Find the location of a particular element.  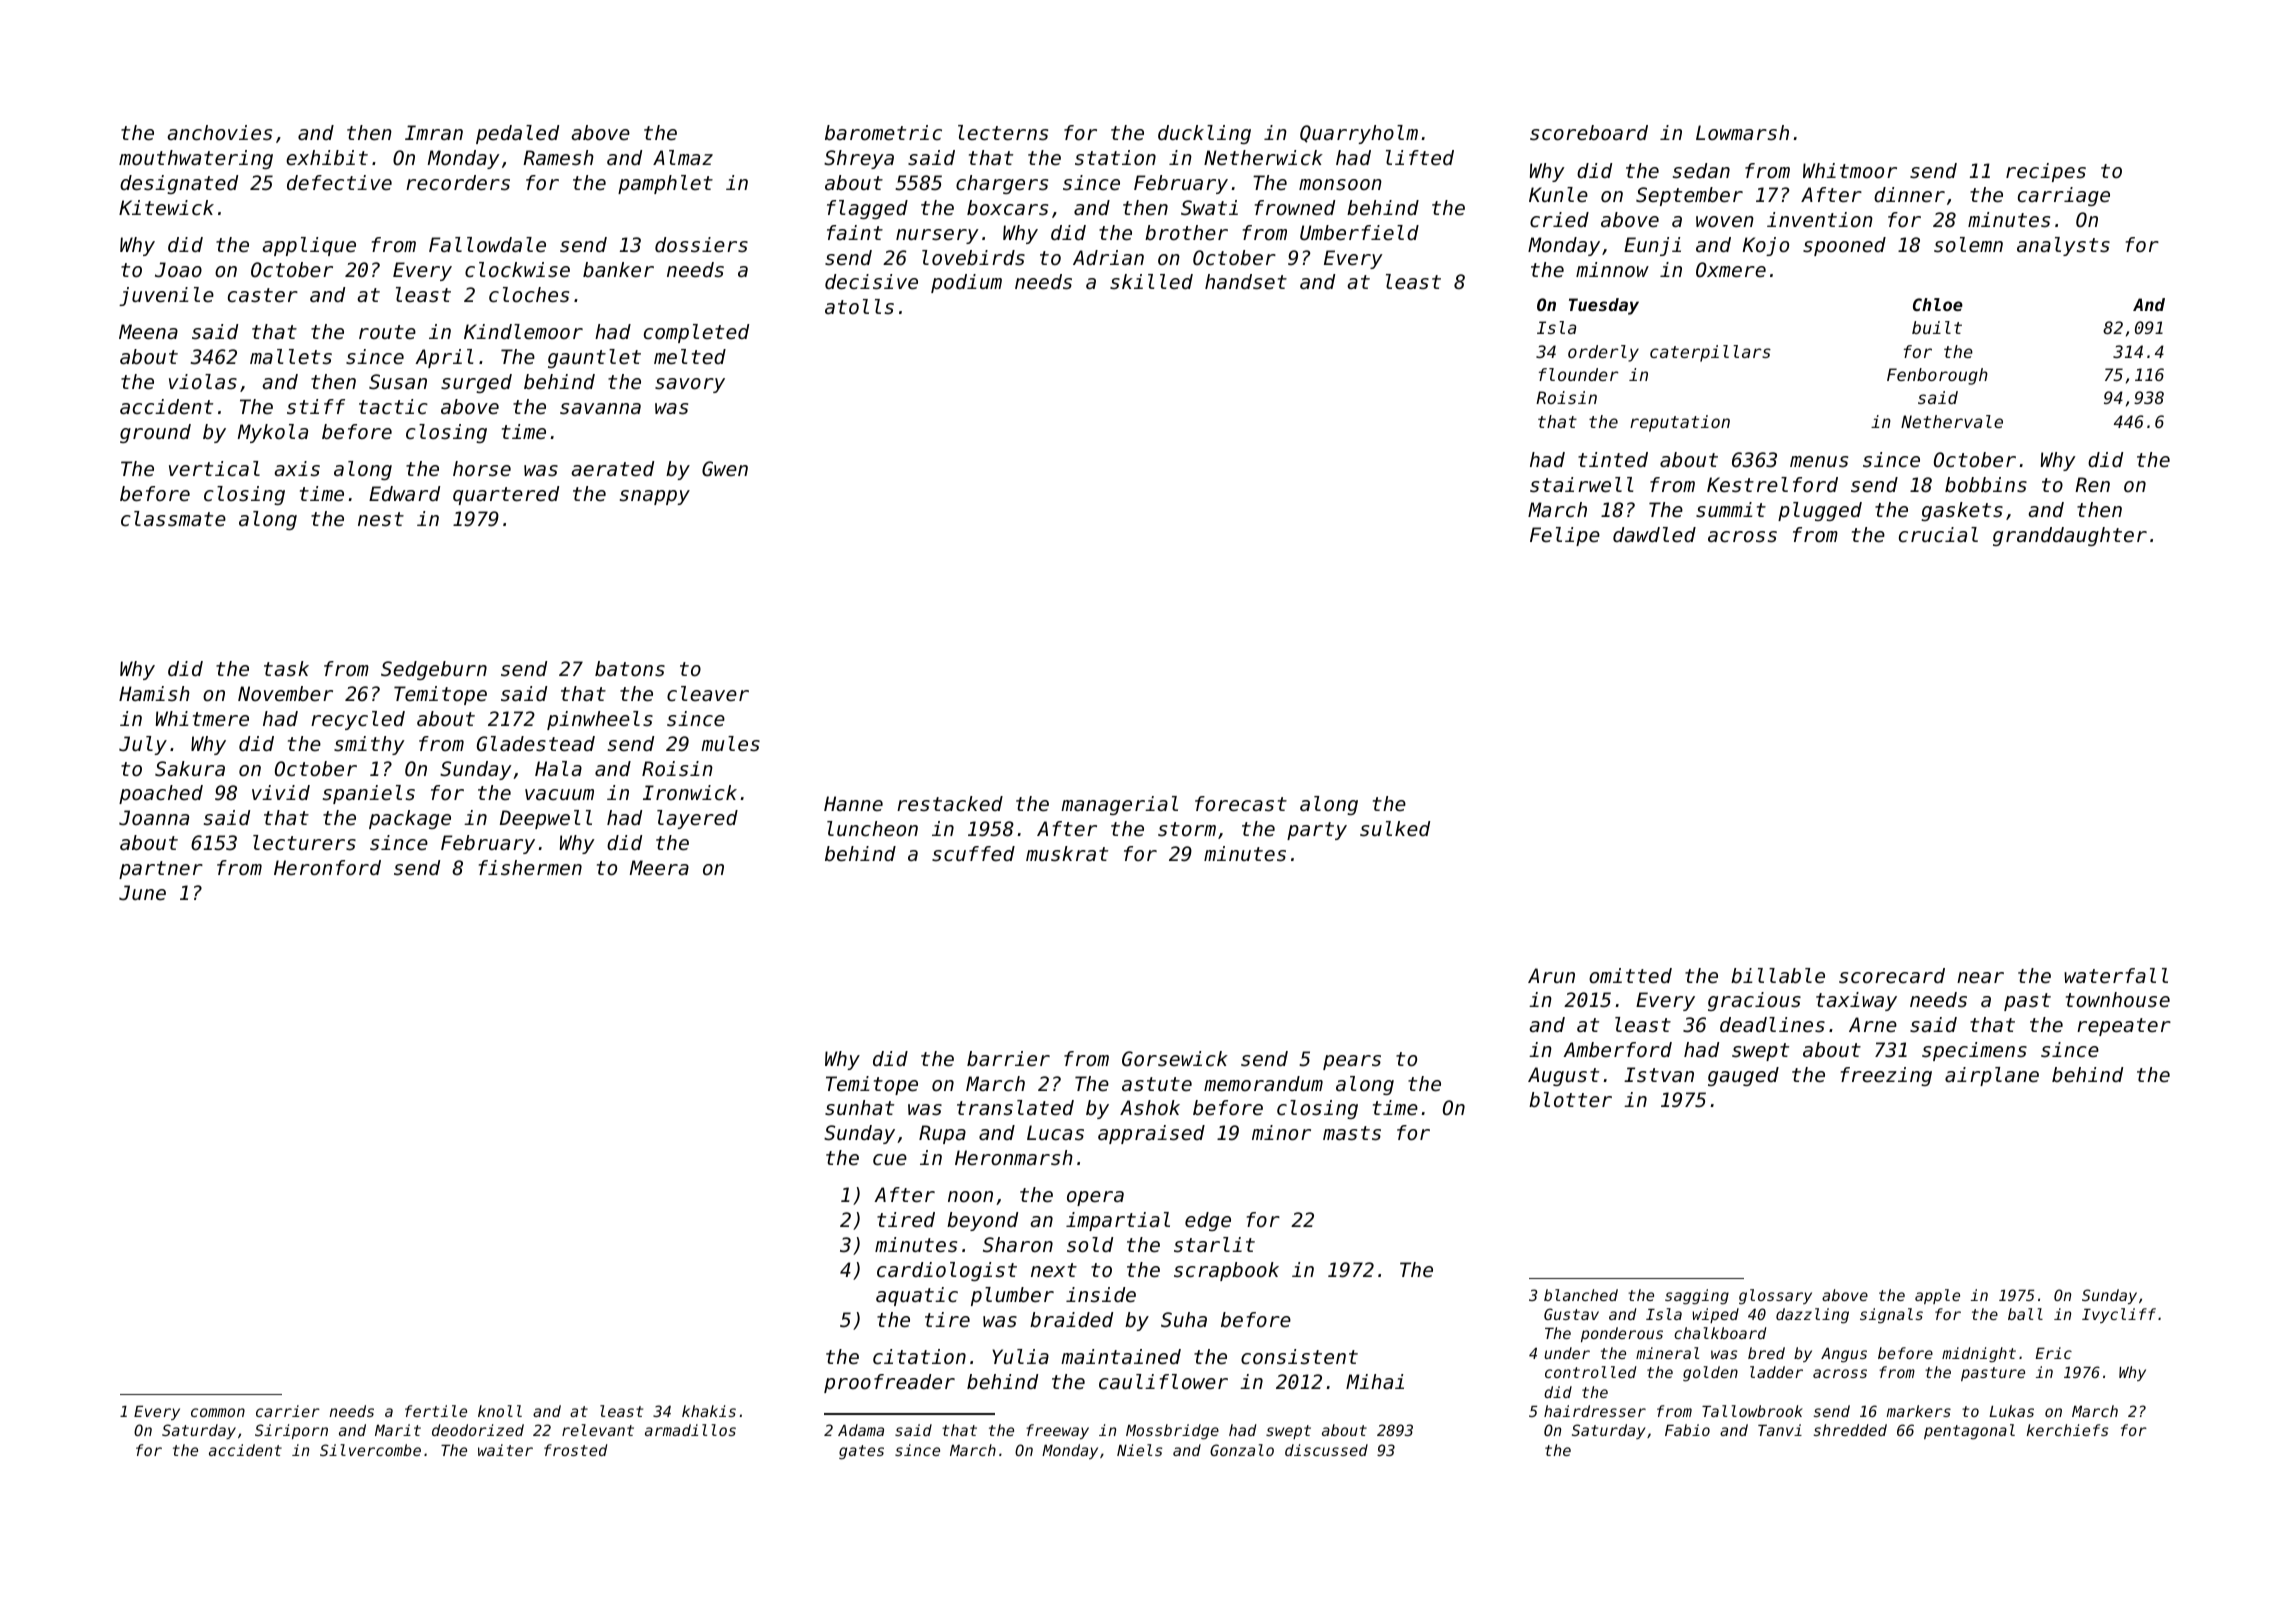

Silvercombe is located at coordinates (370, 1450).
